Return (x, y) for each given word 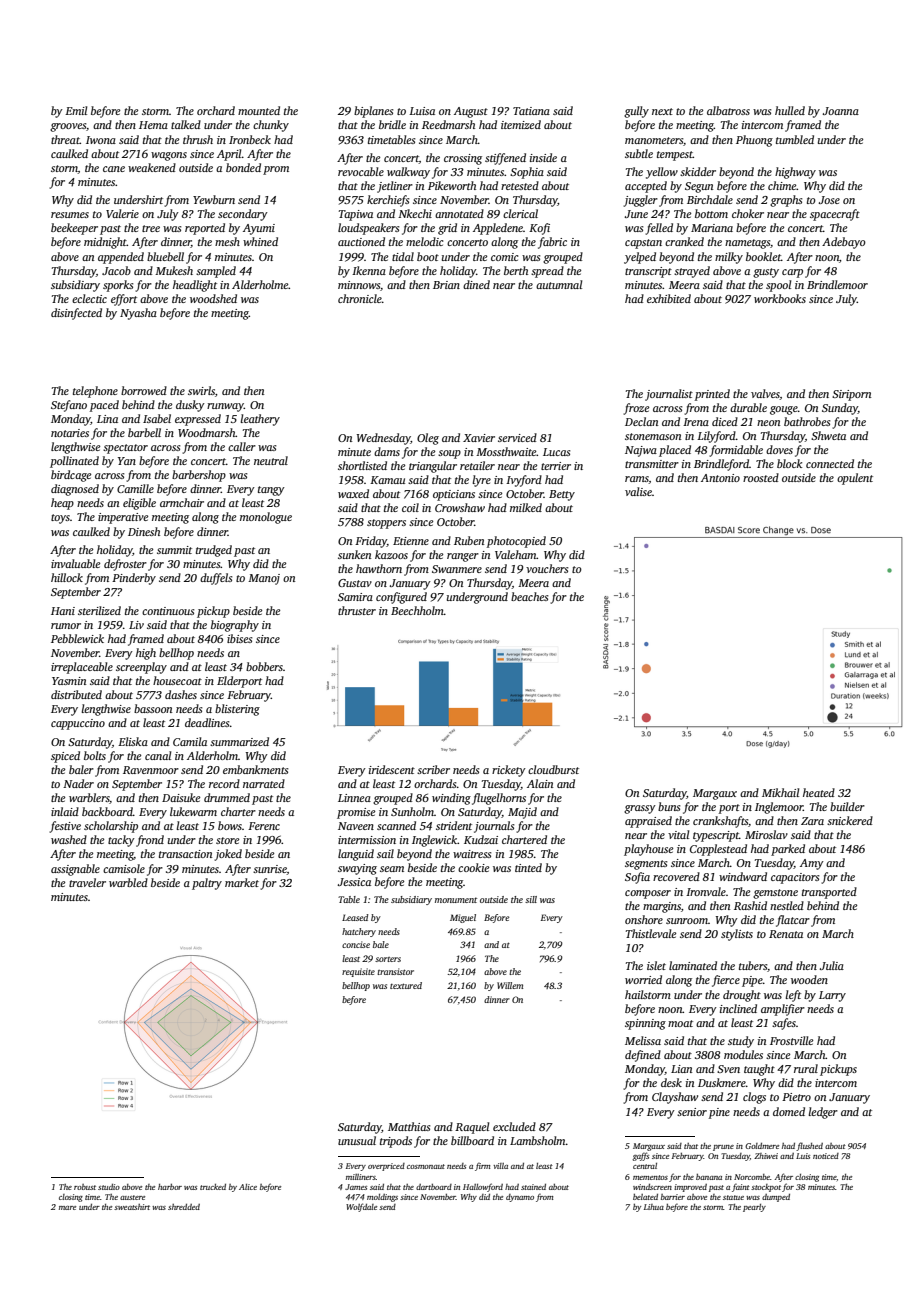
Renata (786, 934)
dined (476, 284)
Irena (696, 422)
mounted (259, 110)
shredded (184, 1207)
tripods (396, 1142)
